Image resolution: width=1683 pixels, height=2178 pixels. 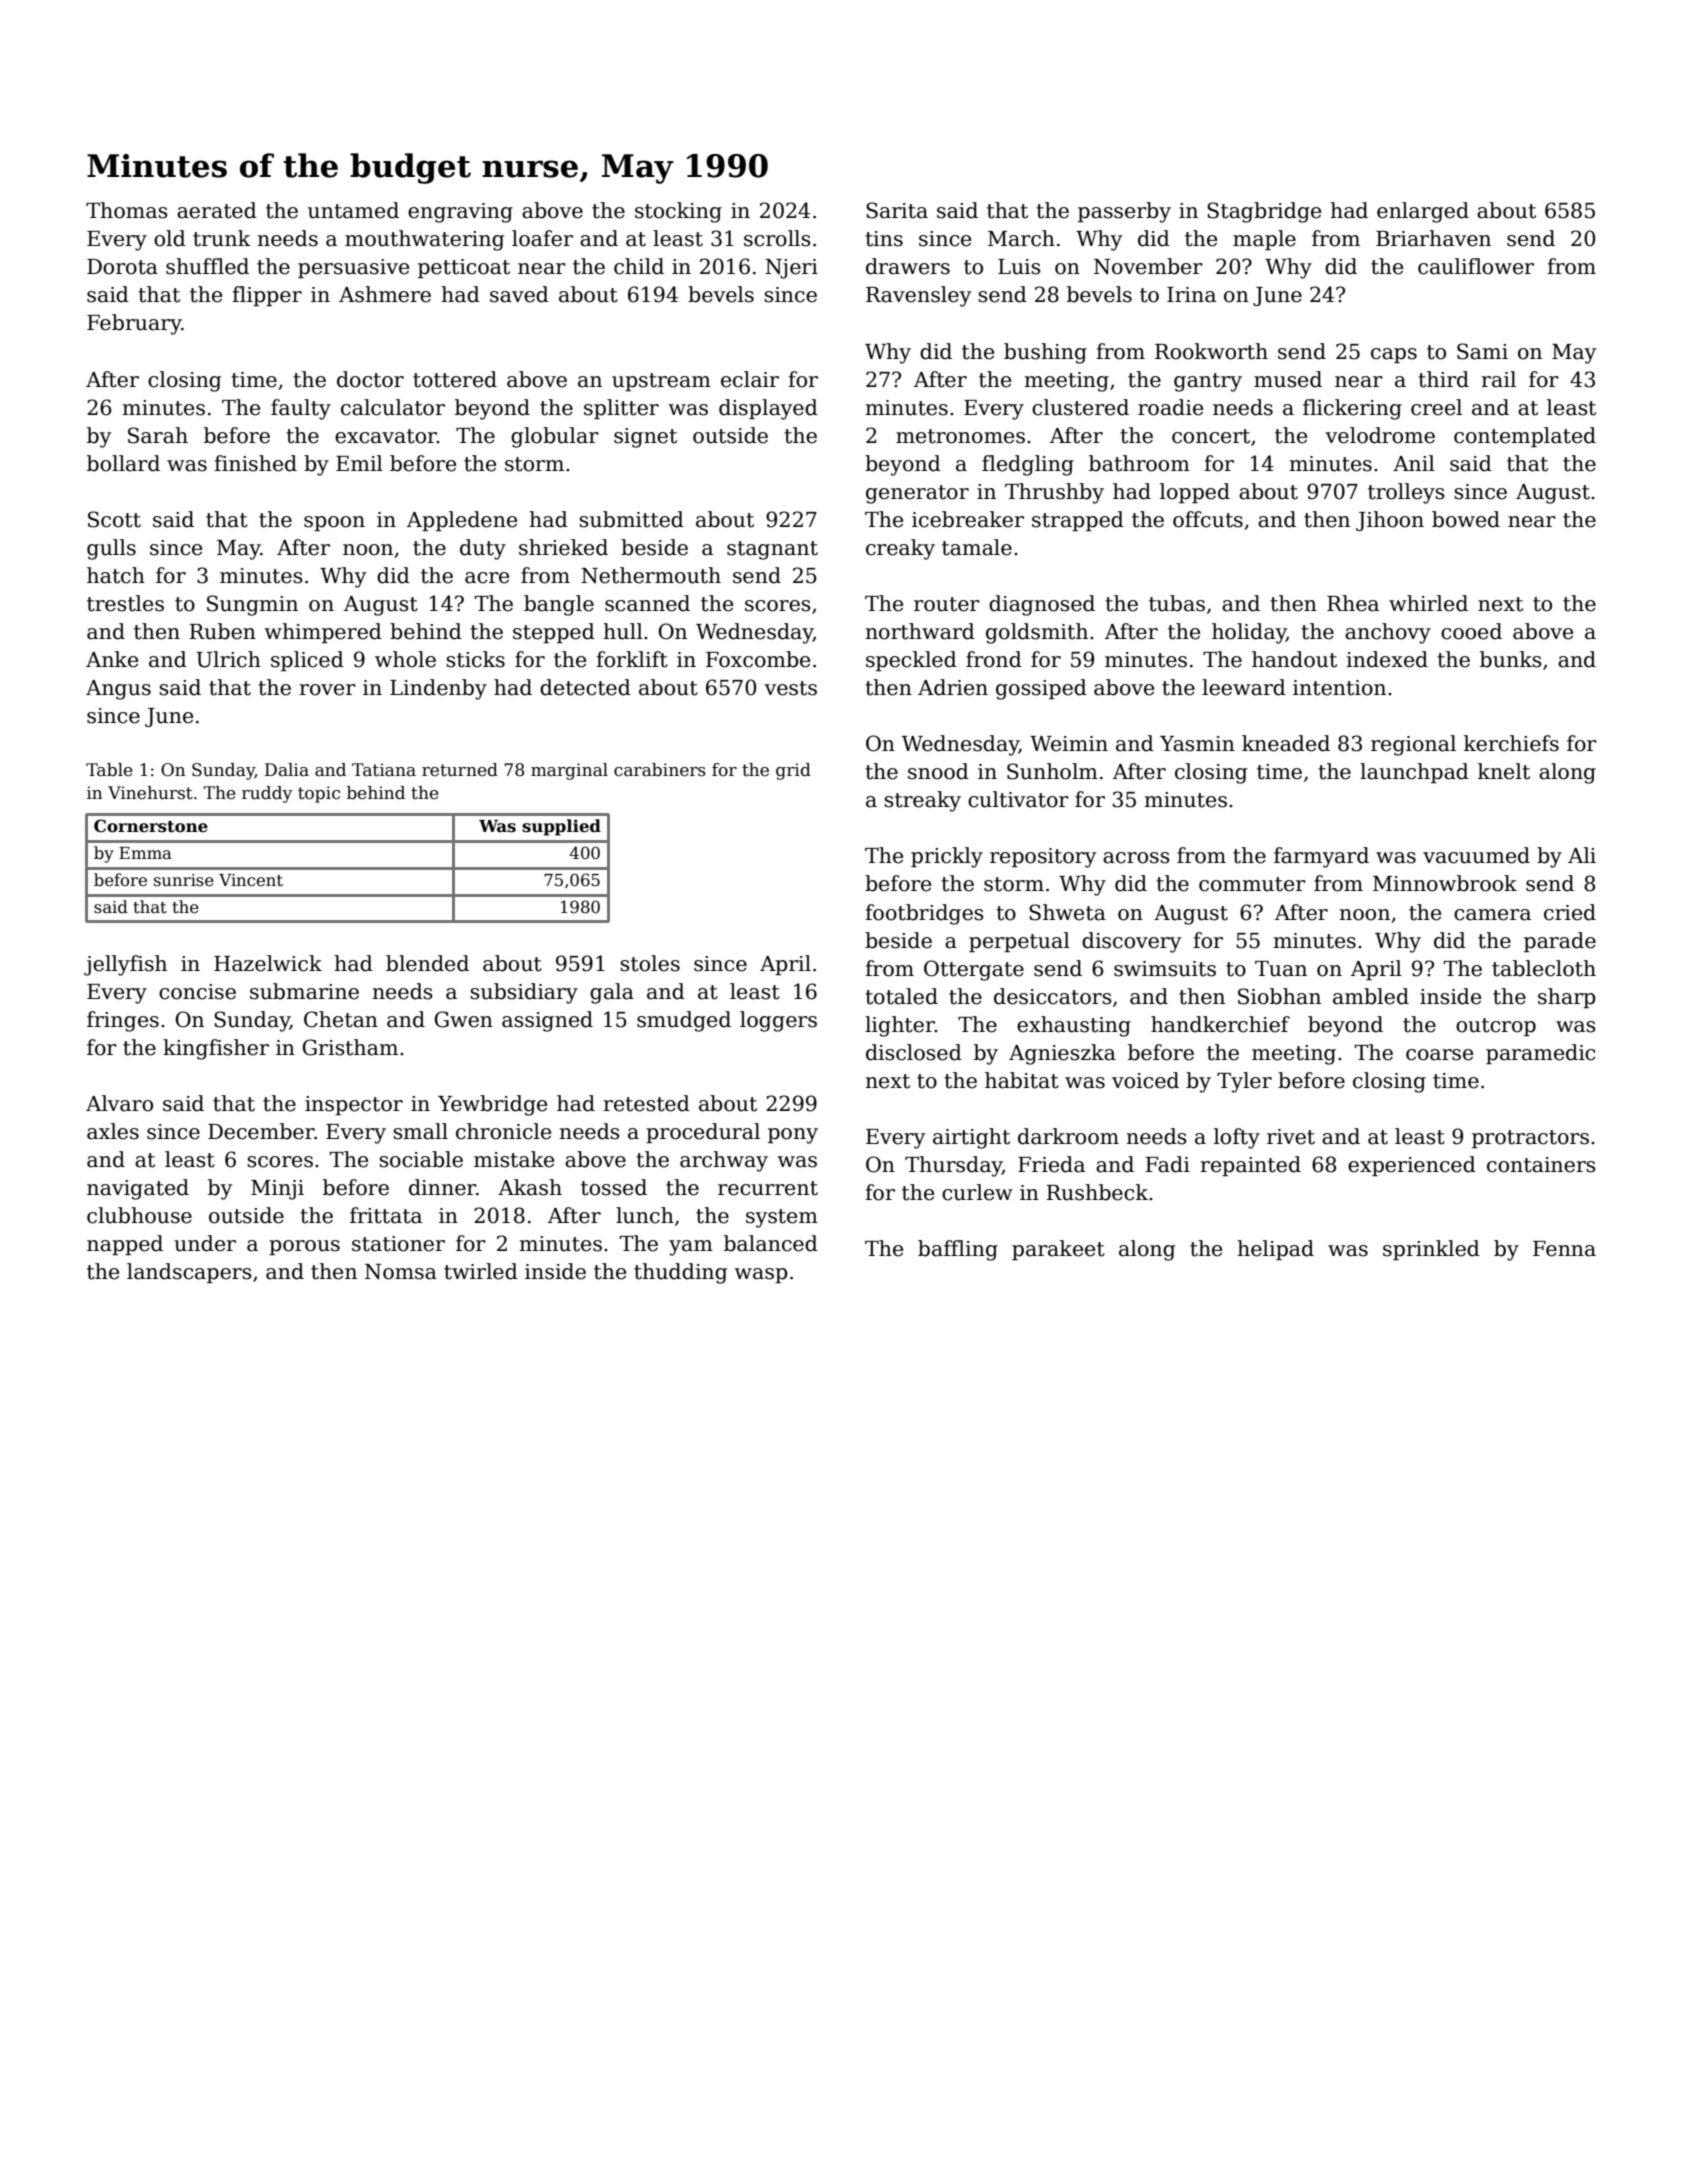 I want to click on launchpad, so click(x=1414, y=773).
